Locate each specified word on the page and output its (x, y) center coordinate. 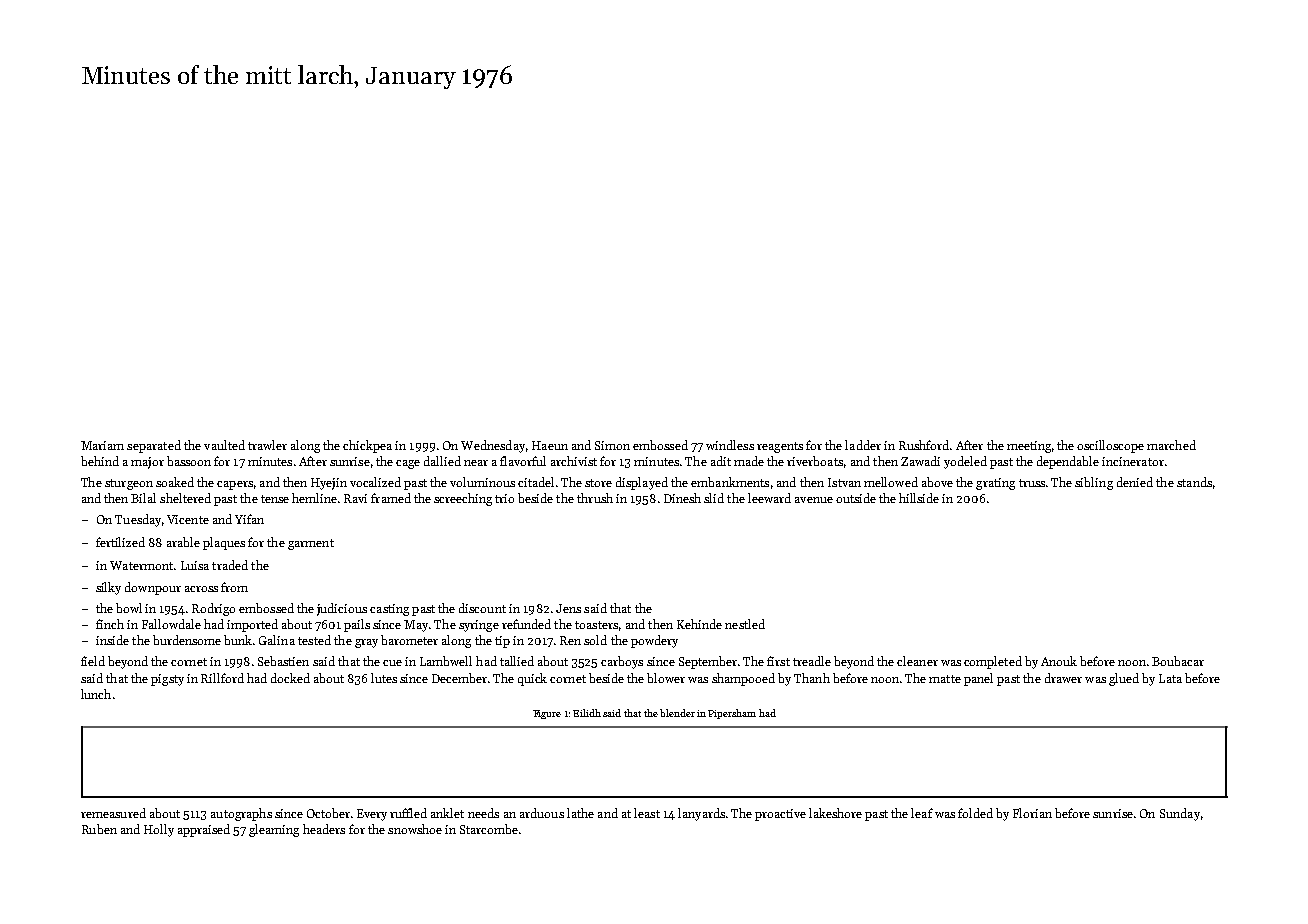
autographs (241, 814)
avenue (814, 500)
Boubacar (1178, 661)
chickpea (367, 446)
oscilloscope (1110, 446)
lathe (580, 813)
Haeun (550, 445)
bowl (129, 608)
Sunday (1180, 814)
